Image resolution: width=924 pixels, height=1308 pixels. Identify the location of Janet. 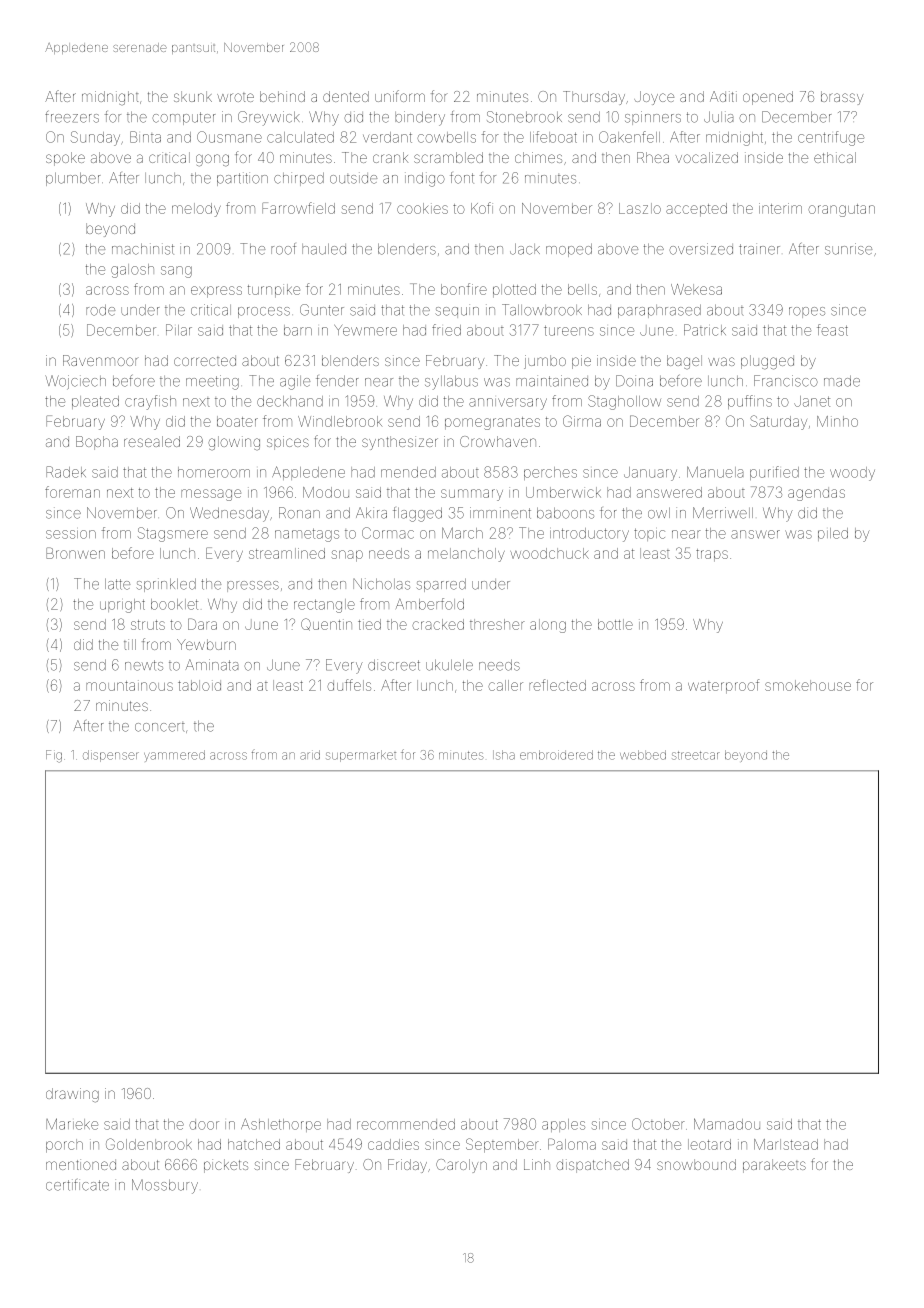
(812, 401).
